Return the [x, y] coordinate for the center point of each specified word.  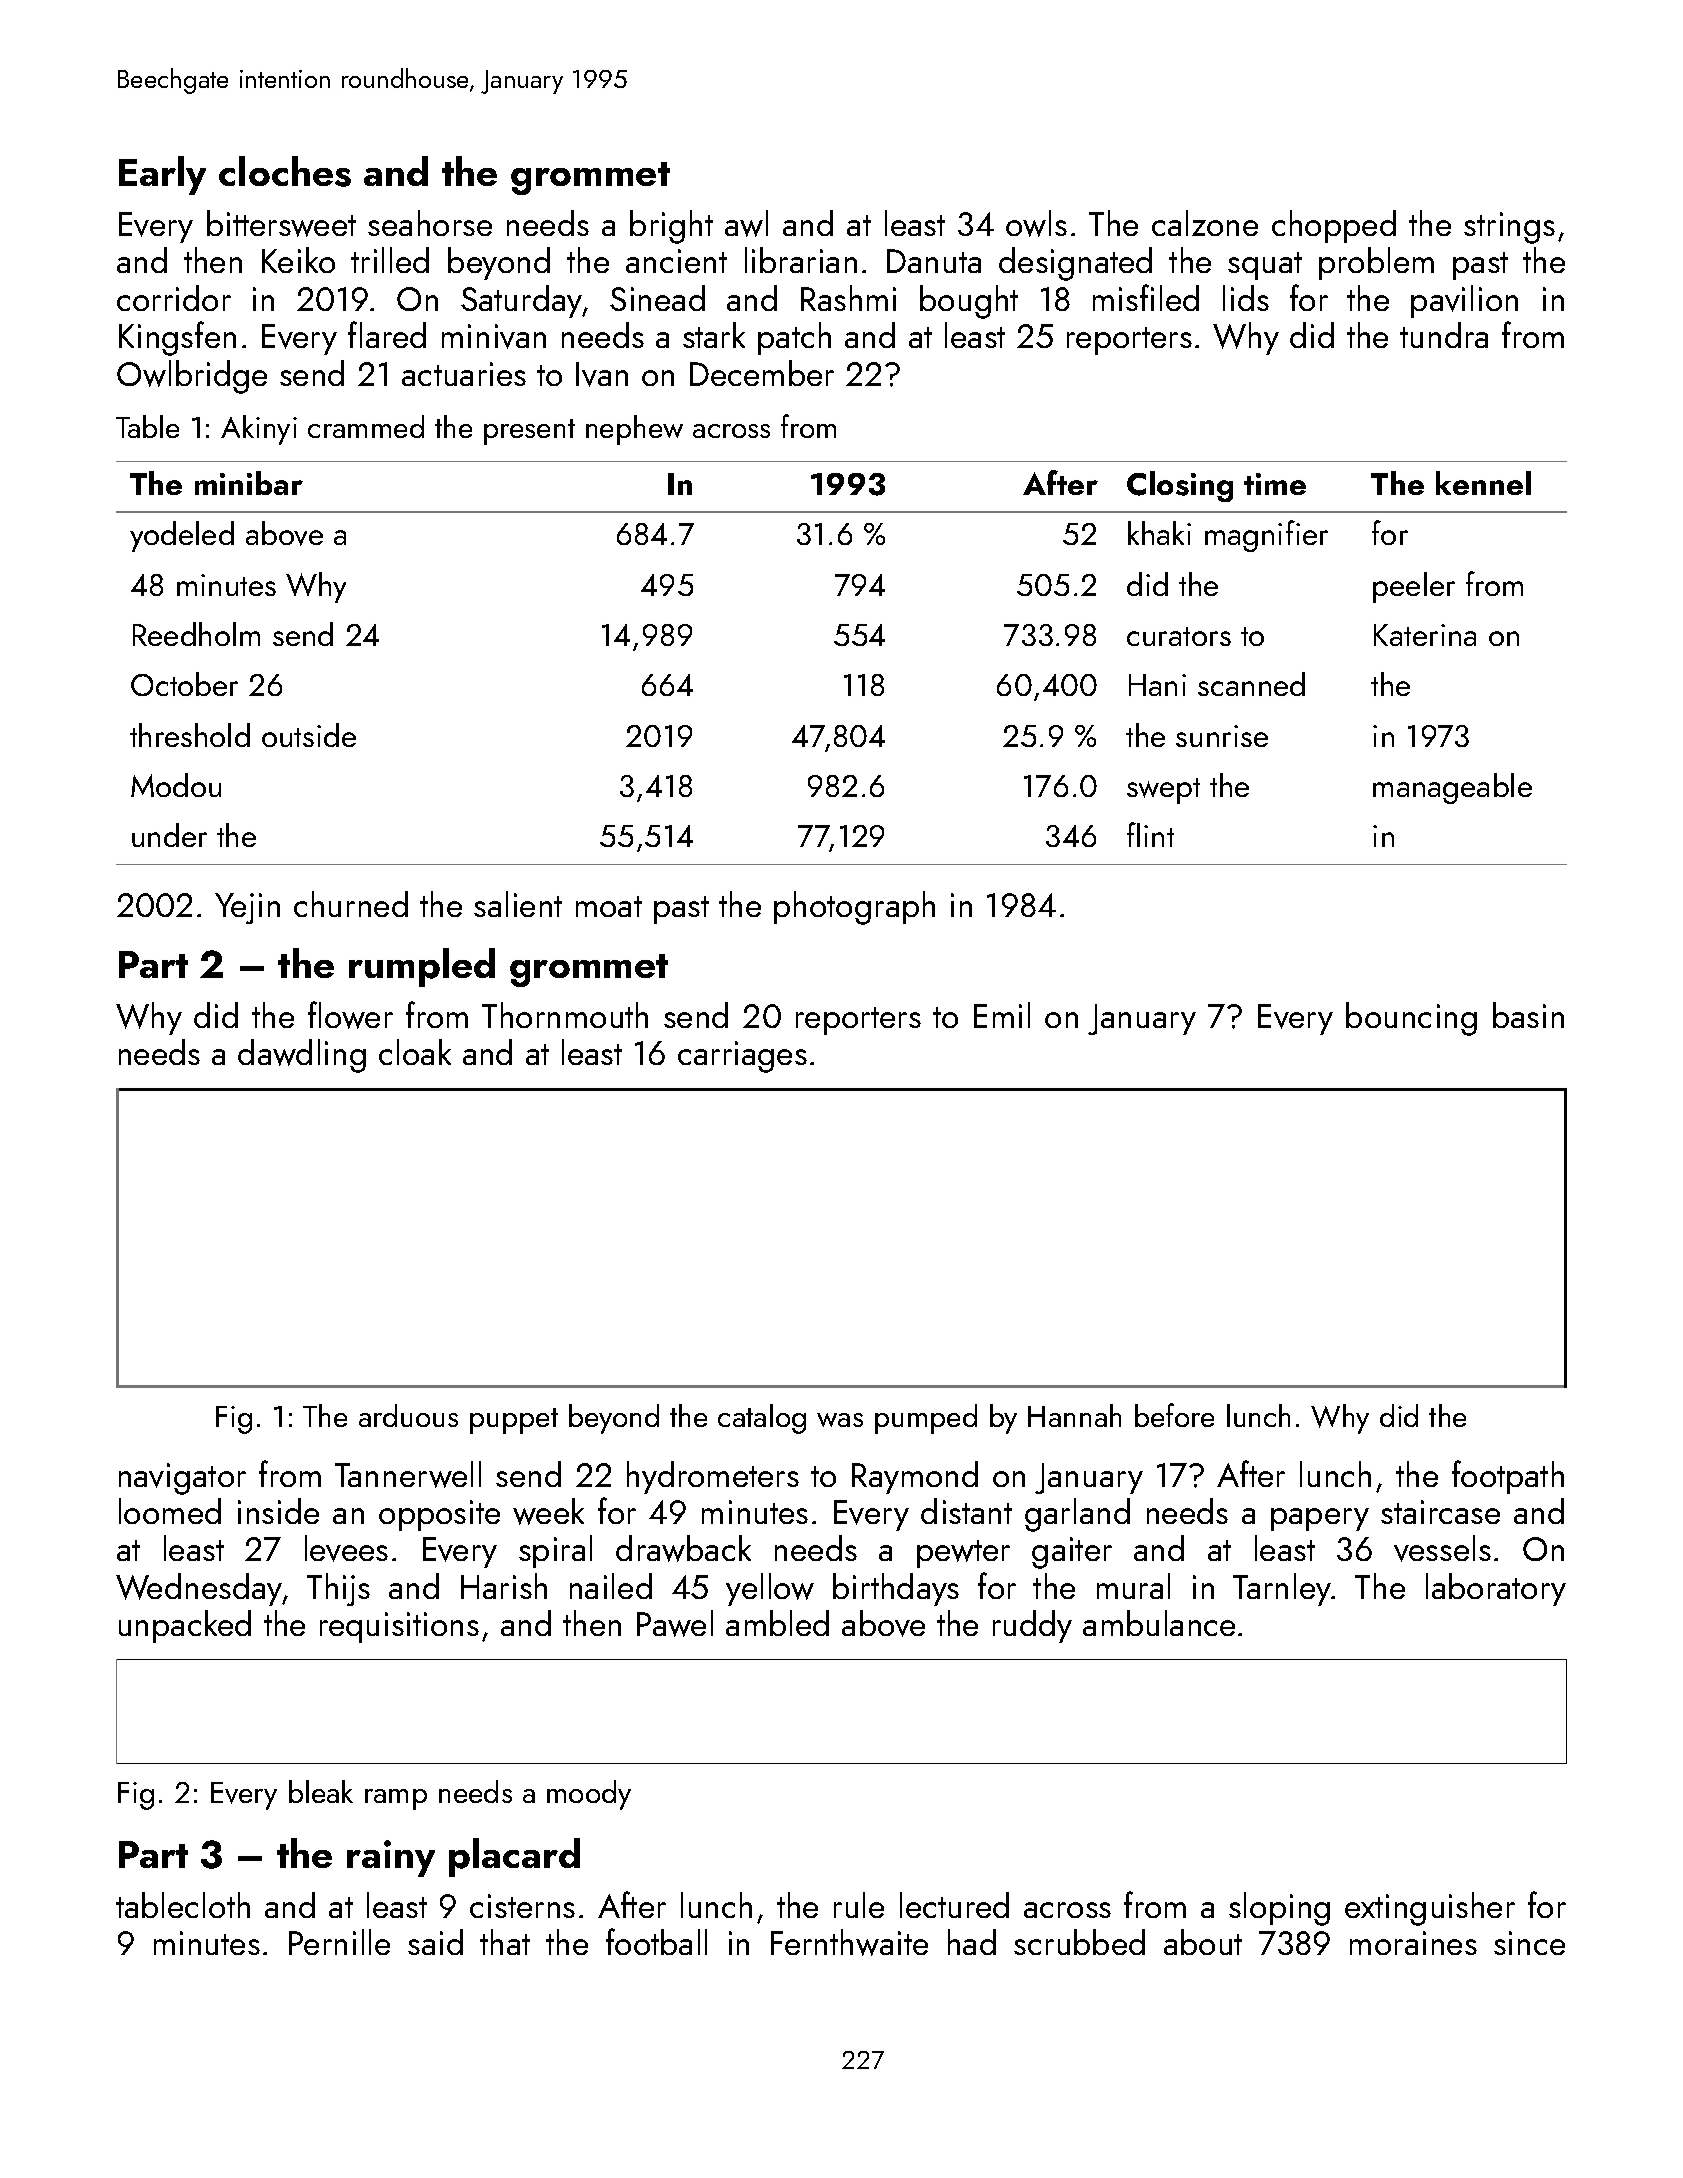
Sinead [657, 298]
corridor [174, 298]
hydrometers [713, 1477]
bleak [321, 1791]
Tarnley [1282, 1589]
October [184, 684]
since [1529, 1943]
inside [278, 1511]
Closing [1180, 486]
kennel [1483, 483]
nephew [634, 430]
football [656, 1941]
